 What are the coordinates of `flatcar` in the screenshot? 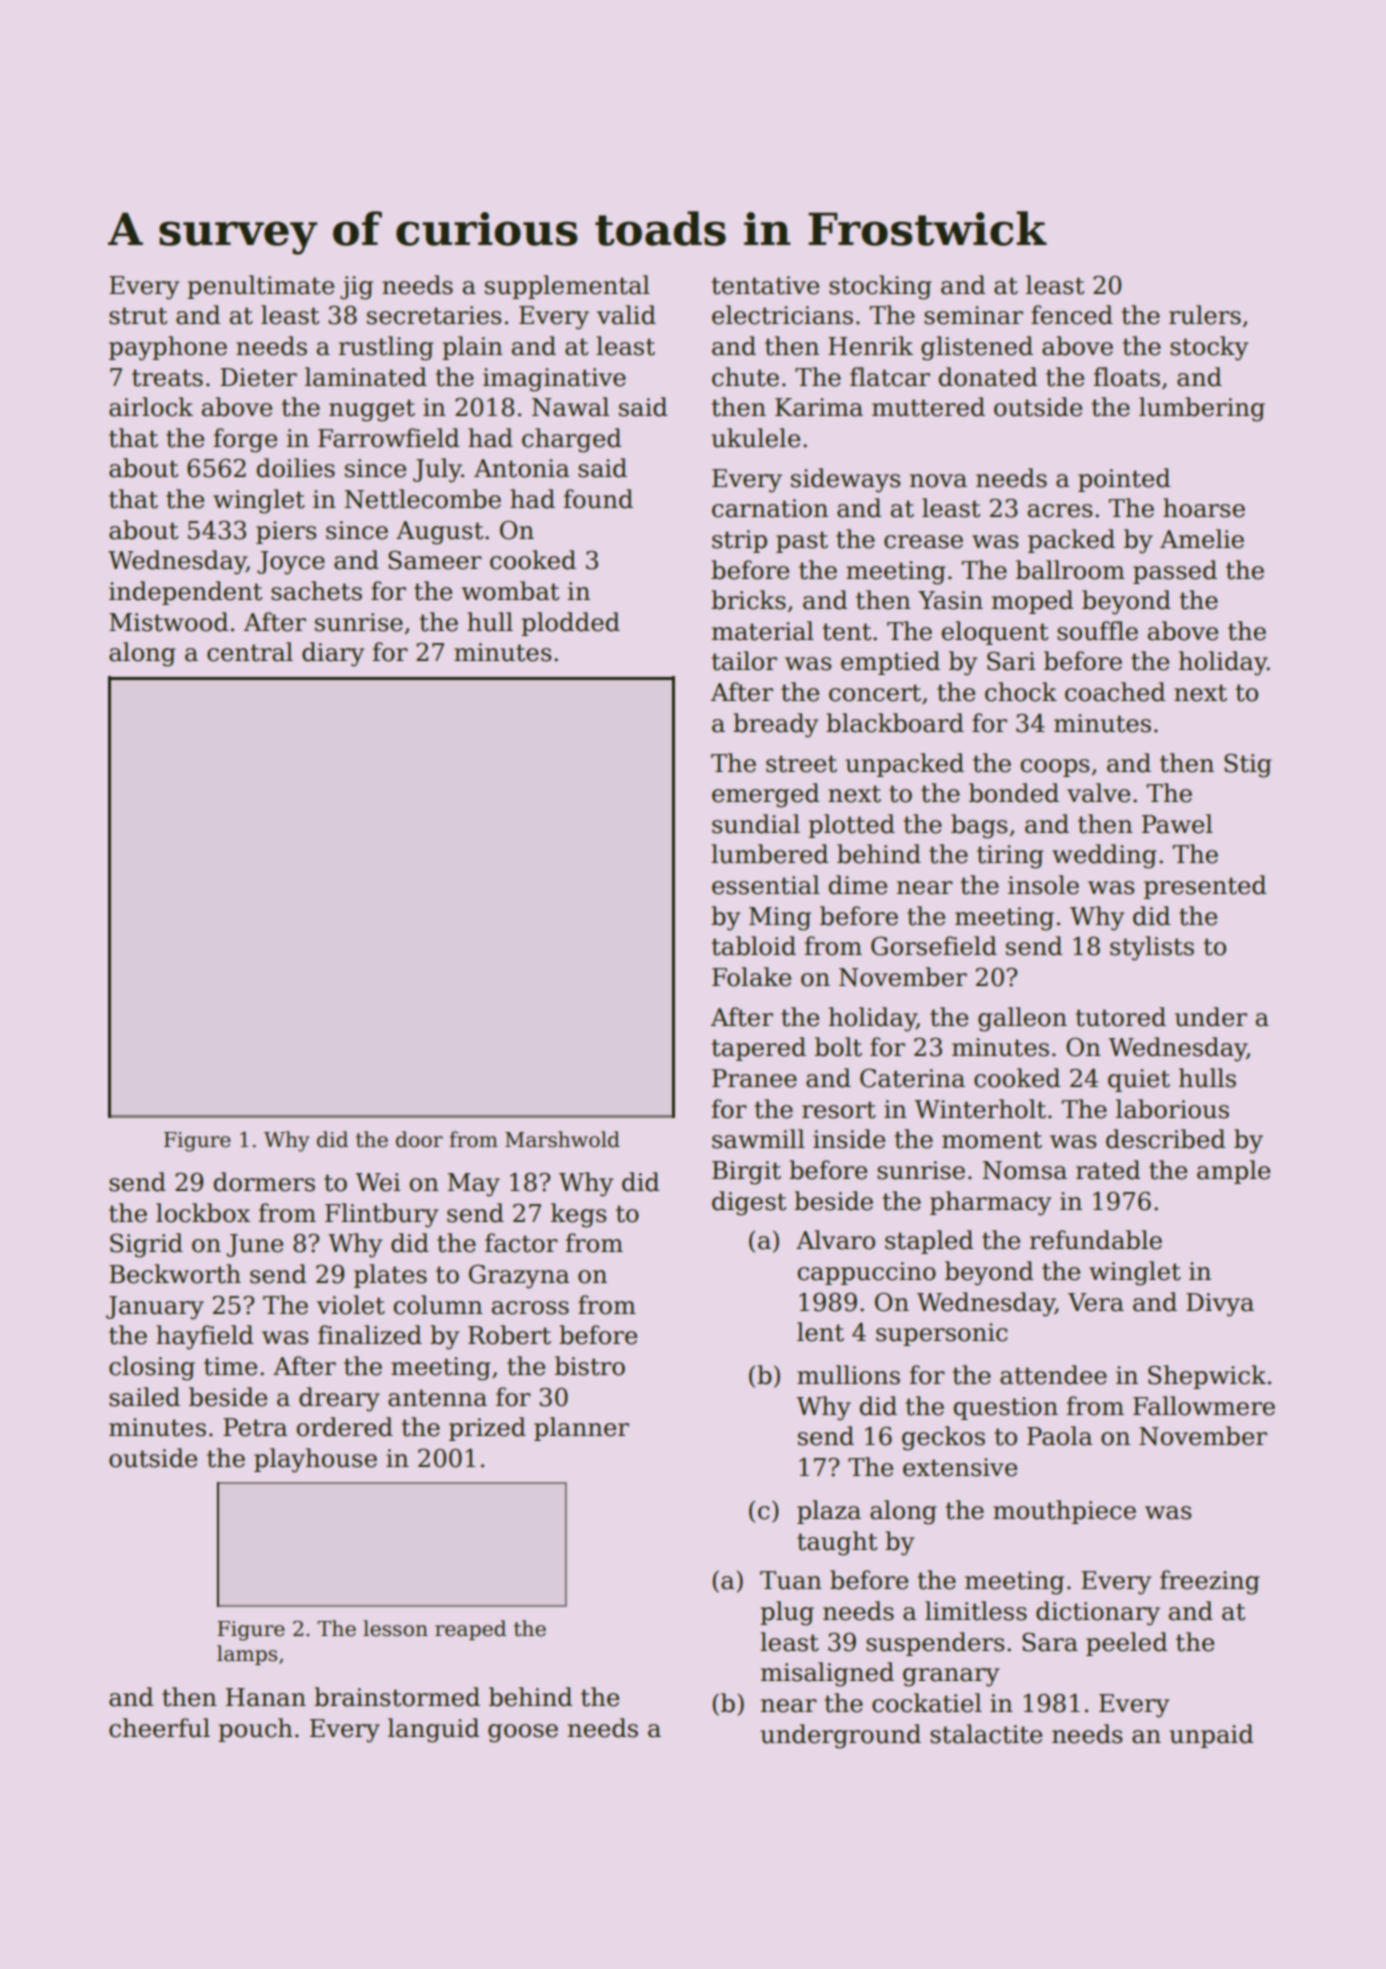 It's located at (890, 377).
